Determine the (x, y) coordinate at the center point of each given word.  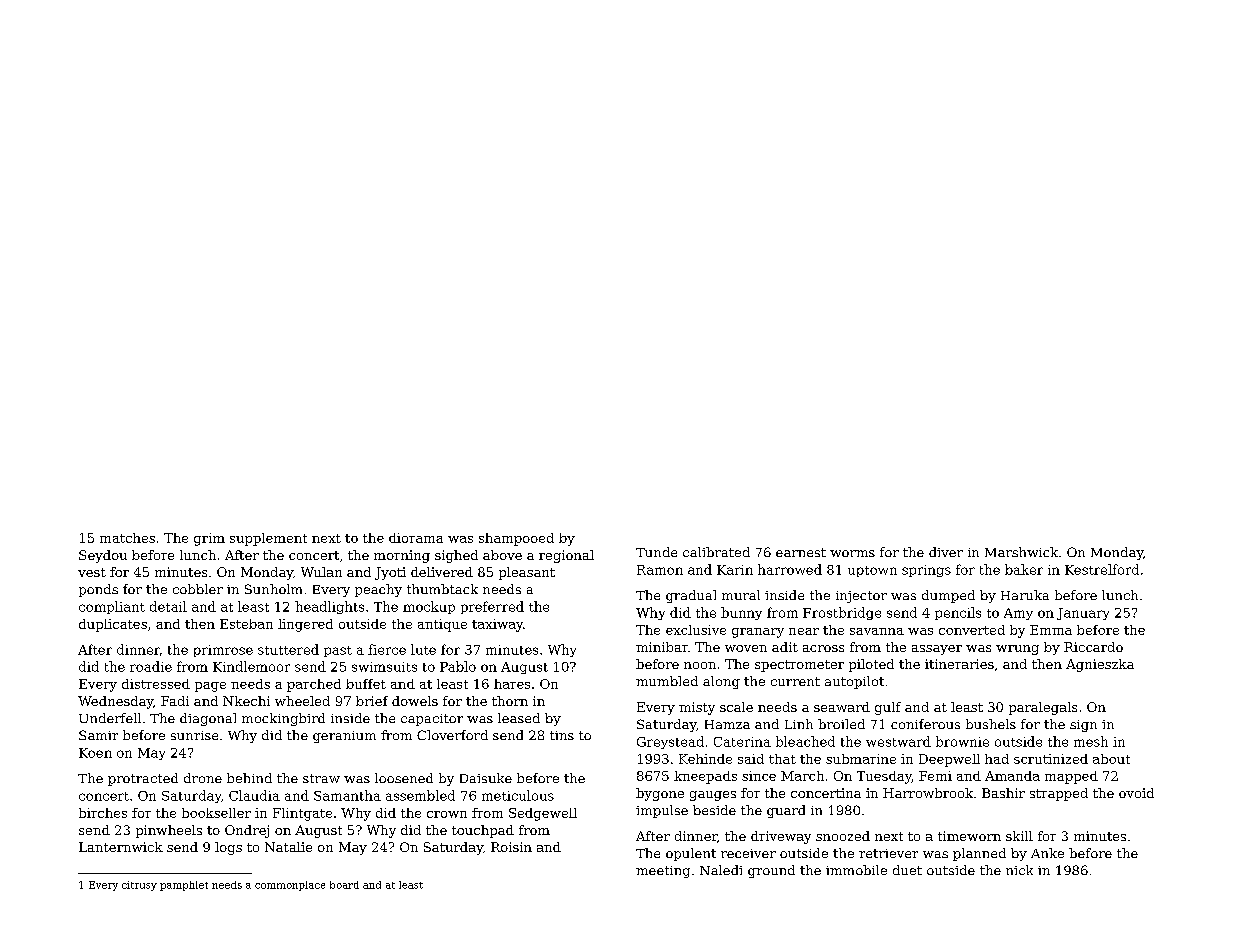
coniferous (925, 724)
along (721, 682)
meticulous (518, 795)
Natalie (288, 847)
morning (402, 556)
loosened (404, 778)
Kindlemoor (251, 666)
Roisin (511, 847)
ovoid (1136, 793)
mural (741, 595)
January (1083, 614)
